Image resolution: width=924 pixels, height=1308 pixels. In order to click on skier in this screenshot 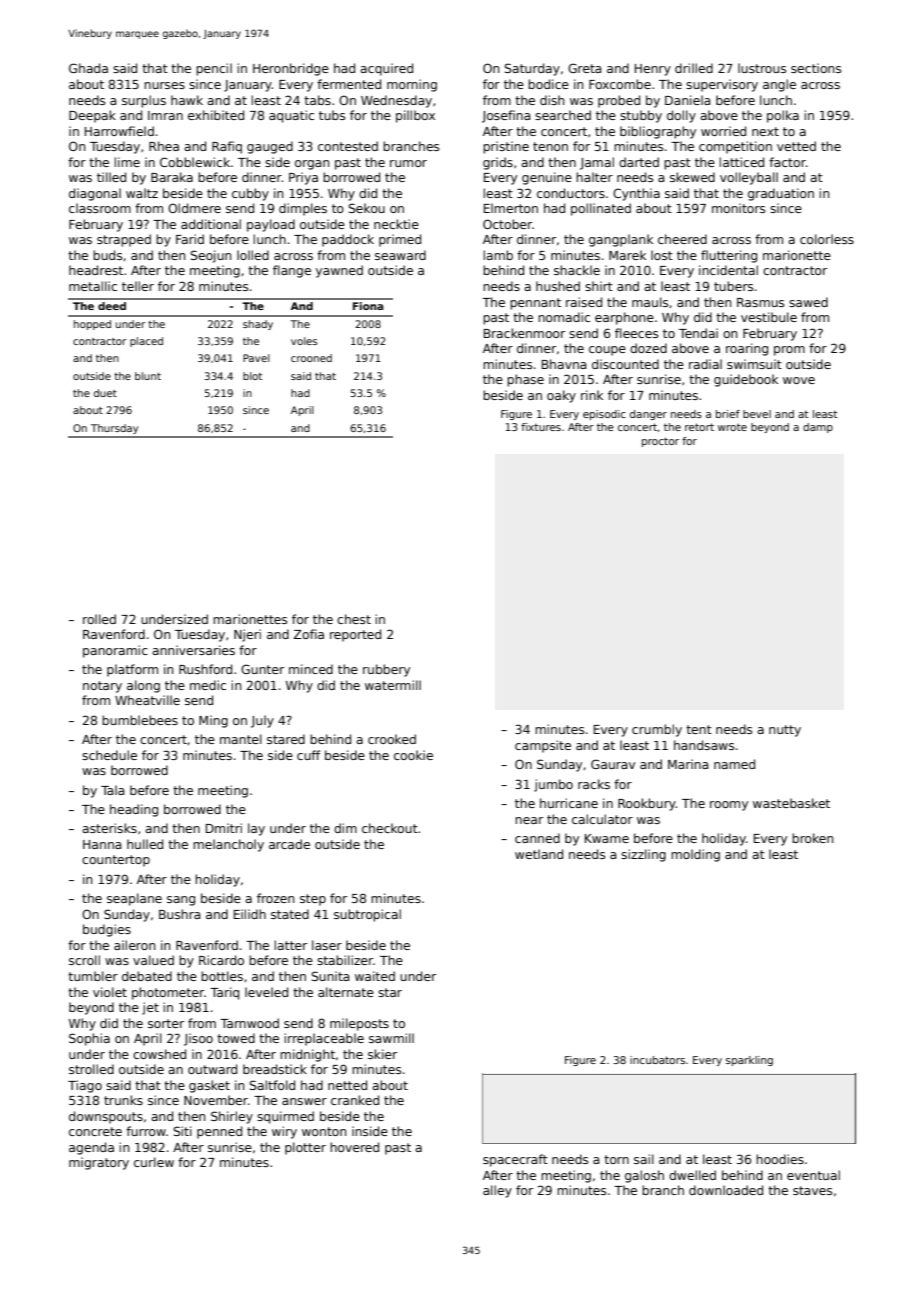, I will do `click(382, 1054)`.
